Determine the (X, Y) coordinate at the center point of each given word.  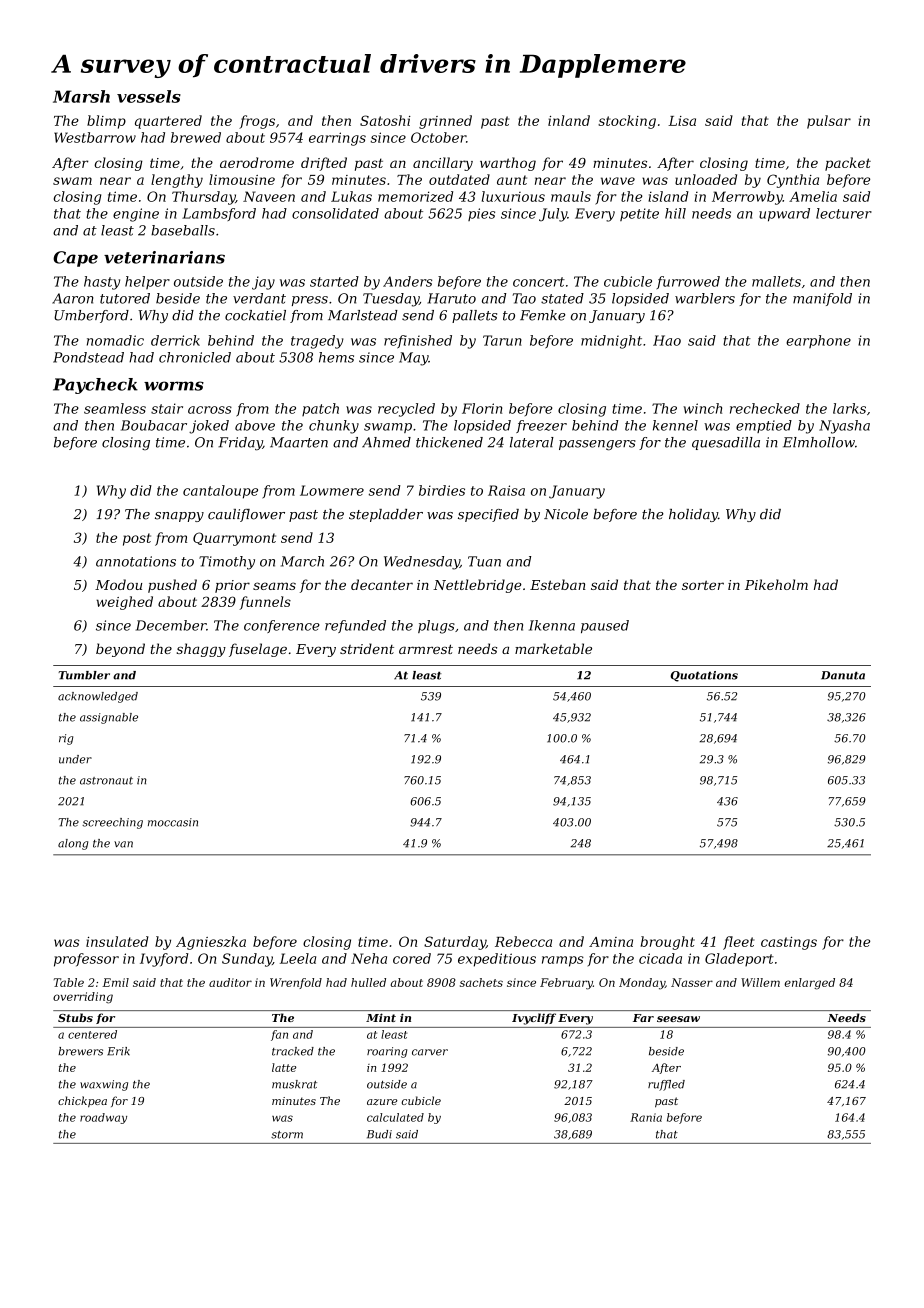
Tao (524, 298)
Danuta (843, 675)
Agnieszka (211, 943)
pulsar (829, 122)
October (438, 137)
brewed (196, 137)
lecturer (844, 213)
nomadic (115, 340)
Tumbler (84, 675)
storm (287, 1135)
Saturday (455, 943)
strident (367, 648)
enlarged (809, 984)
